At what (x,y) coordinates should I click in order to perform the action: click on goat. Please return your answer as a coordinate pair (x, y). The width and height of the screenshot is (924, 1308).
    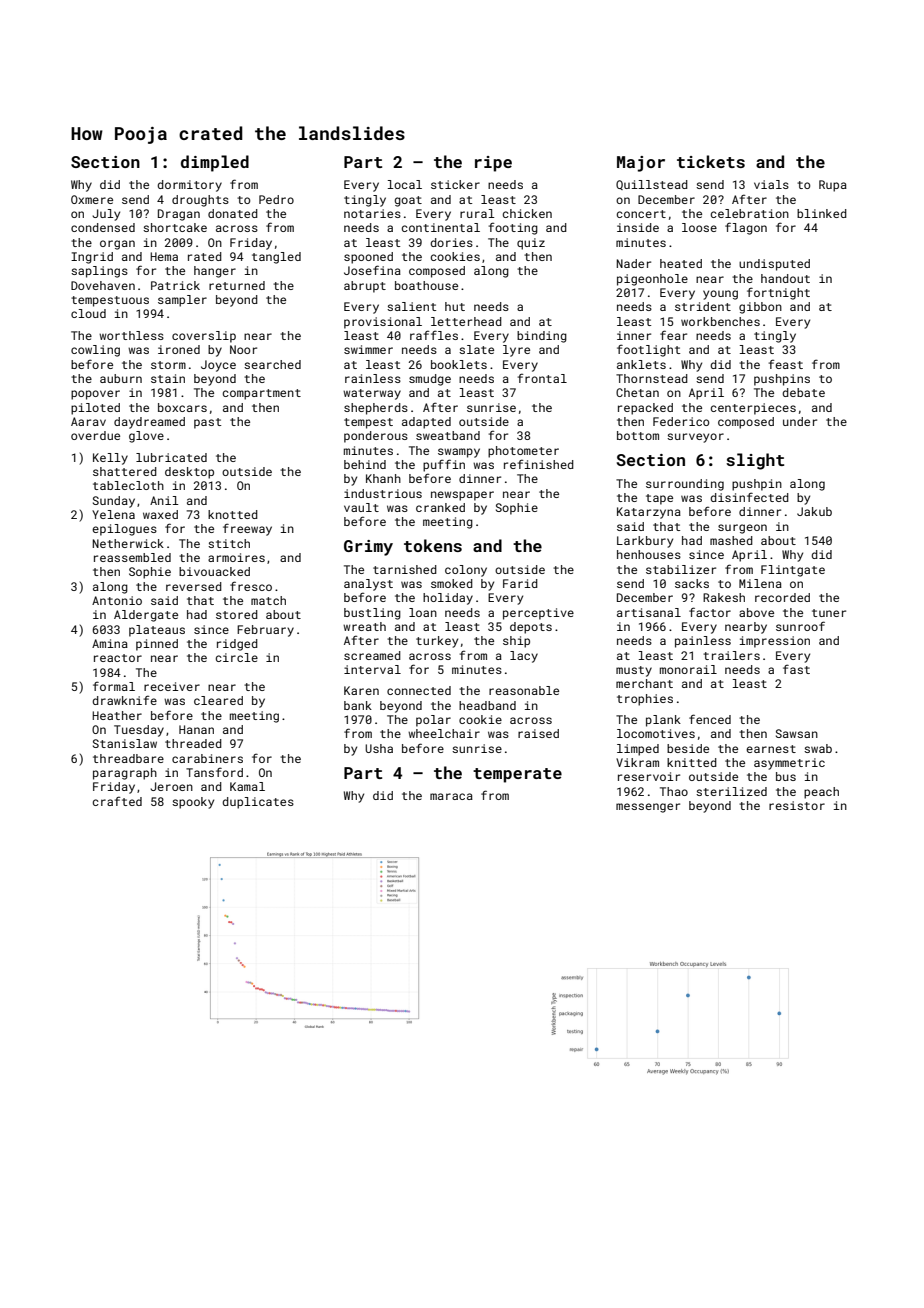
    Looking at the image, I should click on (408, 201).
